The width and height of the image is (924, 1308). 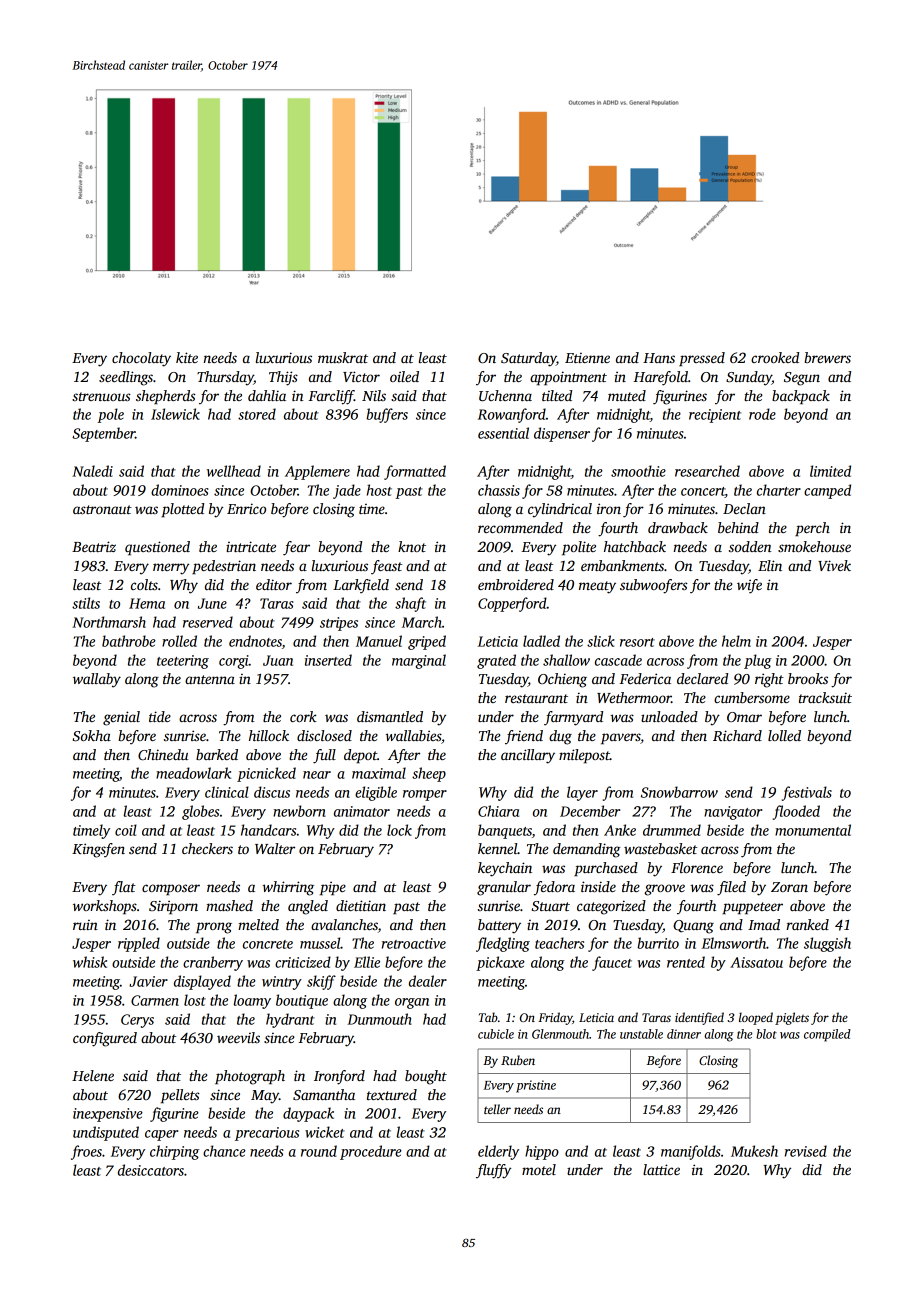 What do you see at coordinates (371, 1152) in the image?
I see `procedure` at bounding box center [371, 1152].
